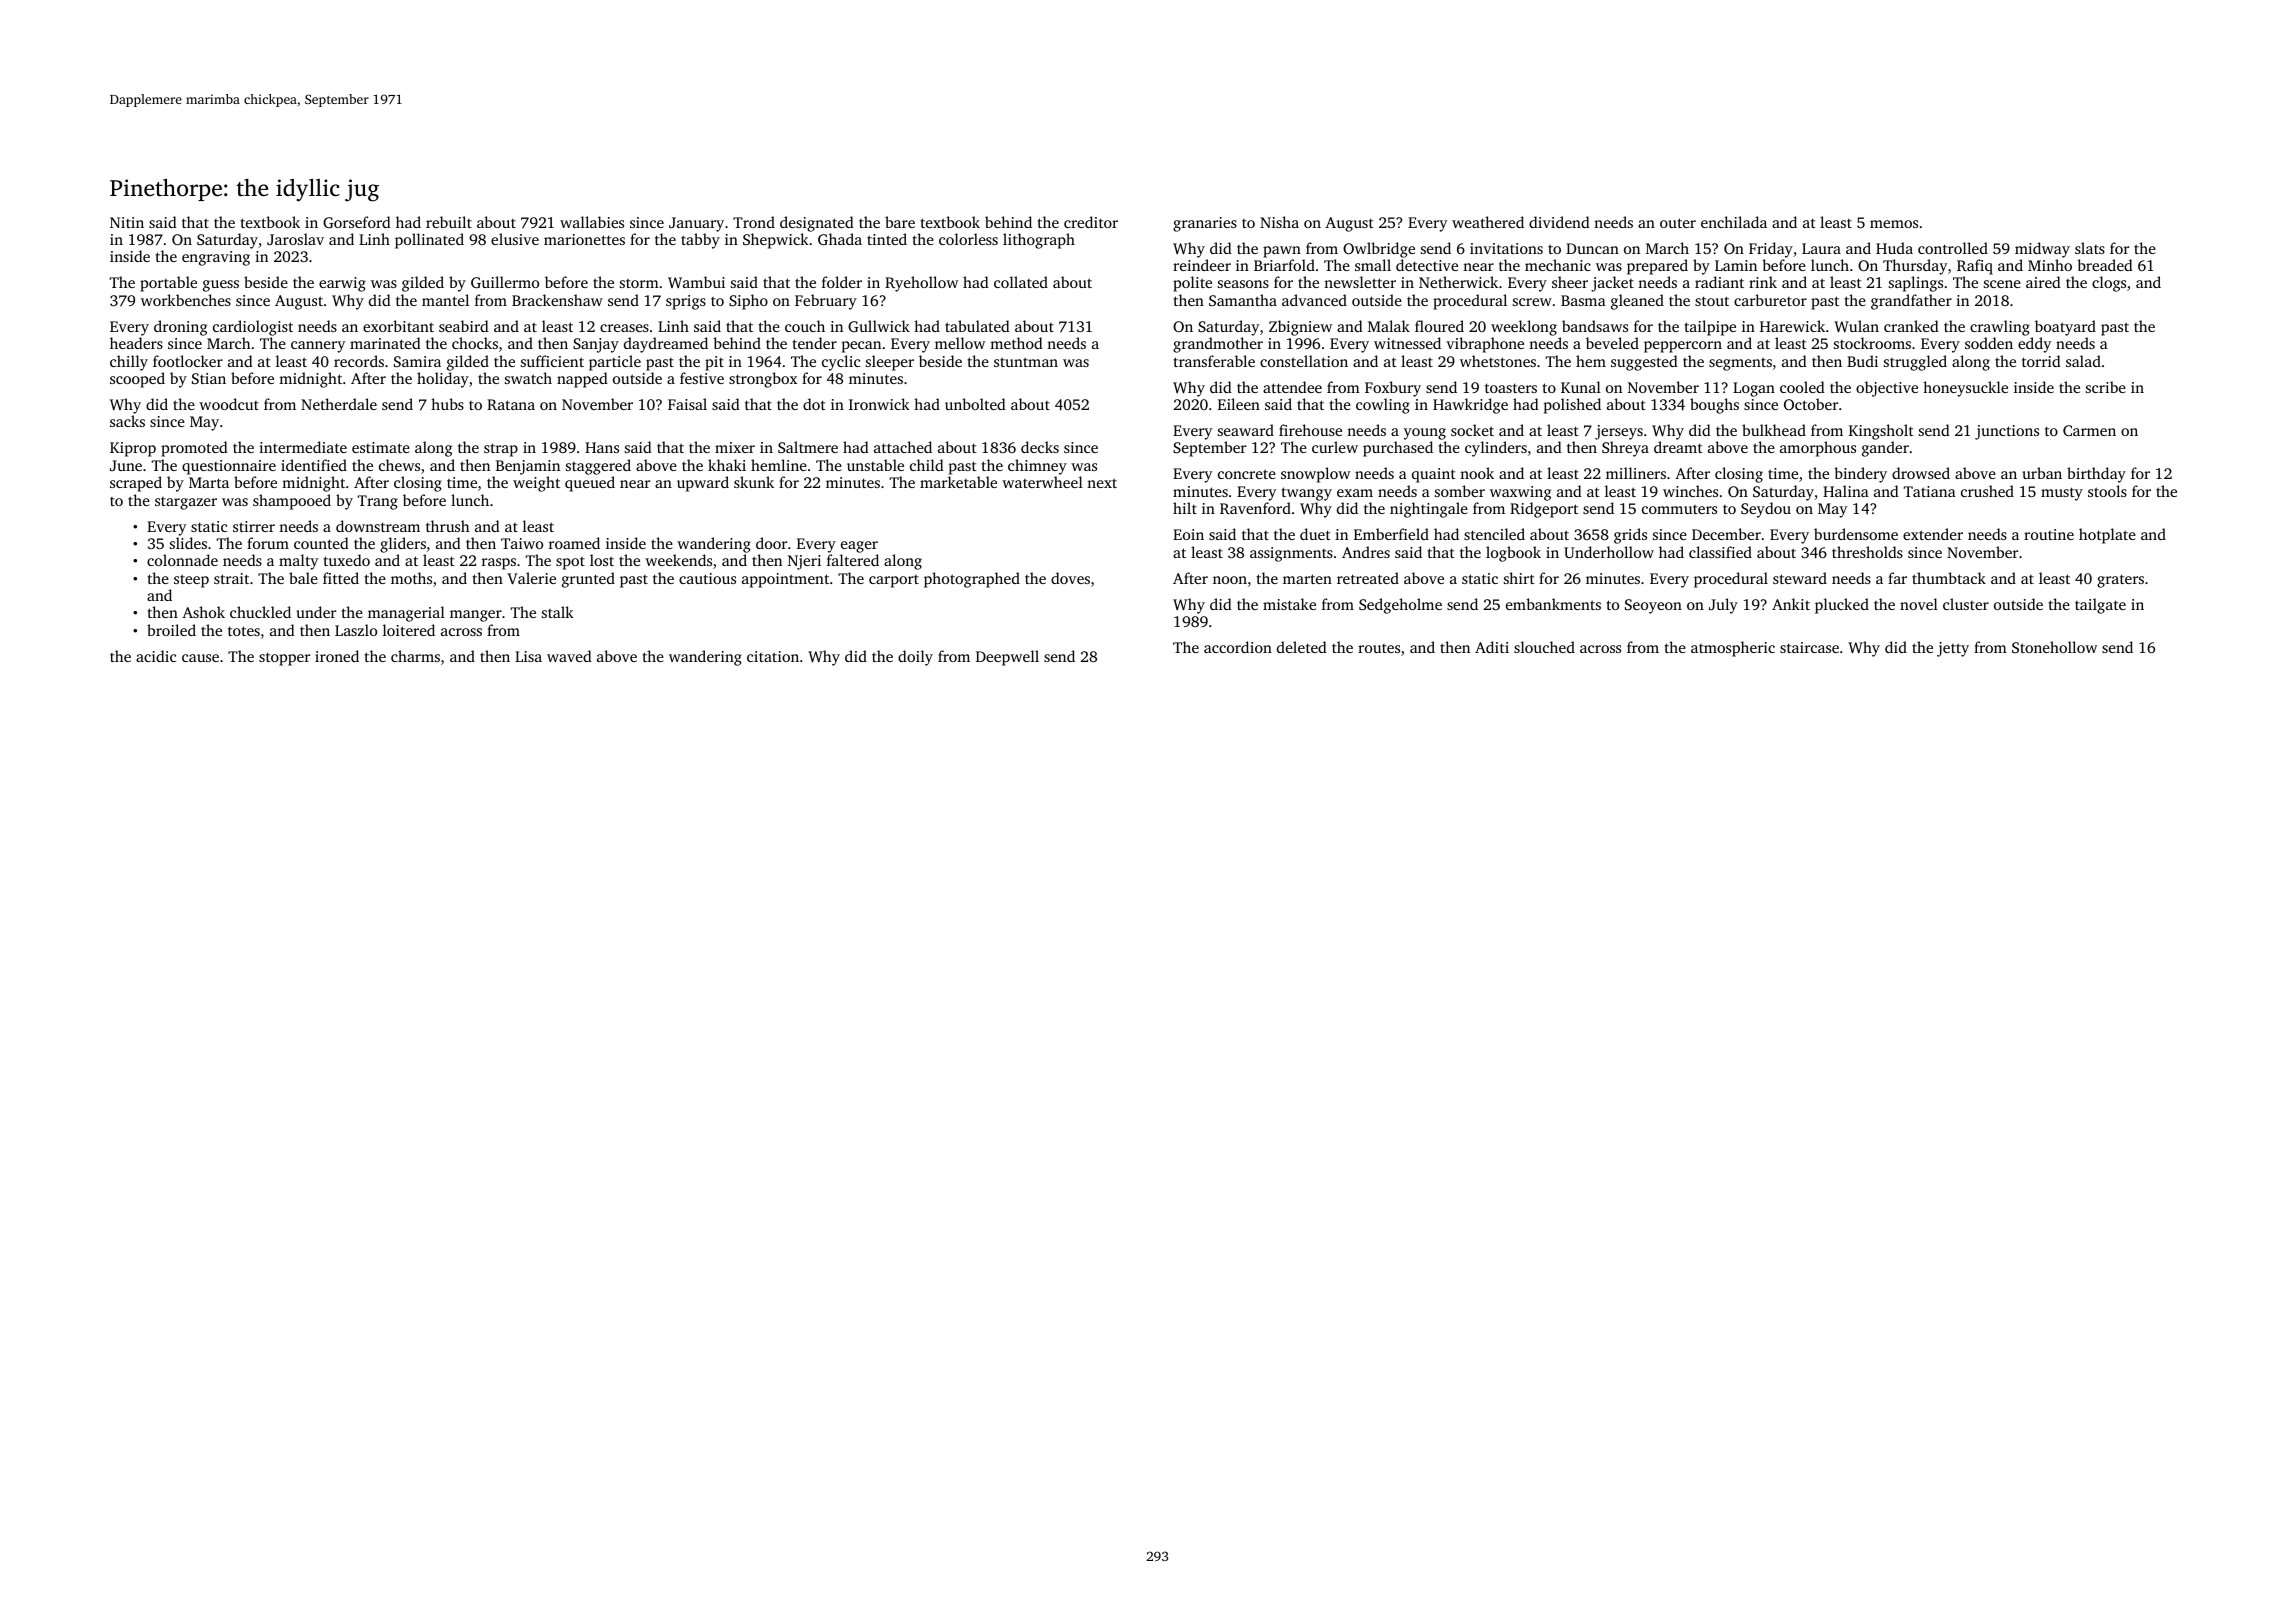  I want to click on roamed, so click(574, 543).
